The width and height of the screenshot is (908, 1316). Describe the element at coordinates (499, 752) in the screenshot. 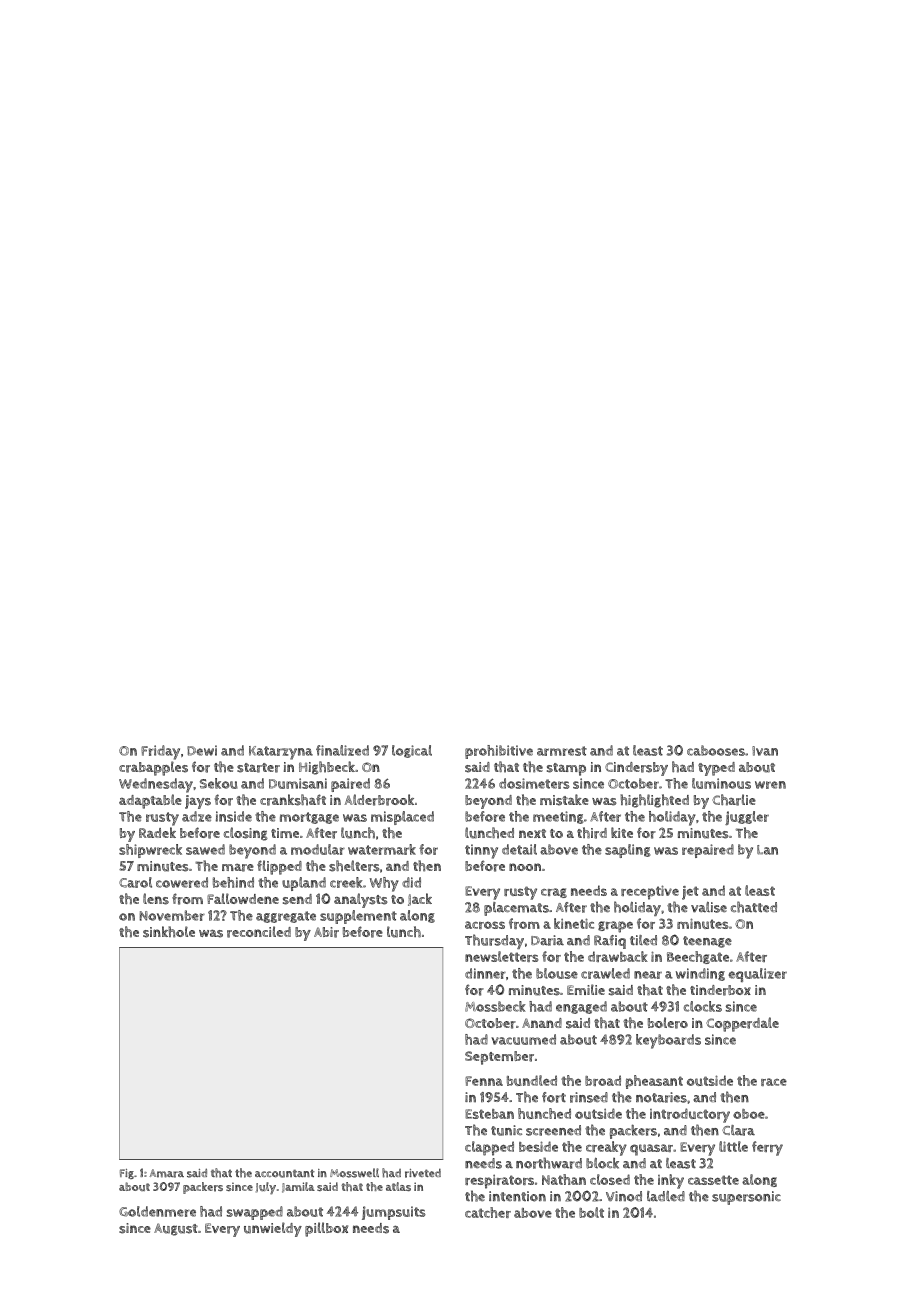

I see `prohibitive` at that location.
